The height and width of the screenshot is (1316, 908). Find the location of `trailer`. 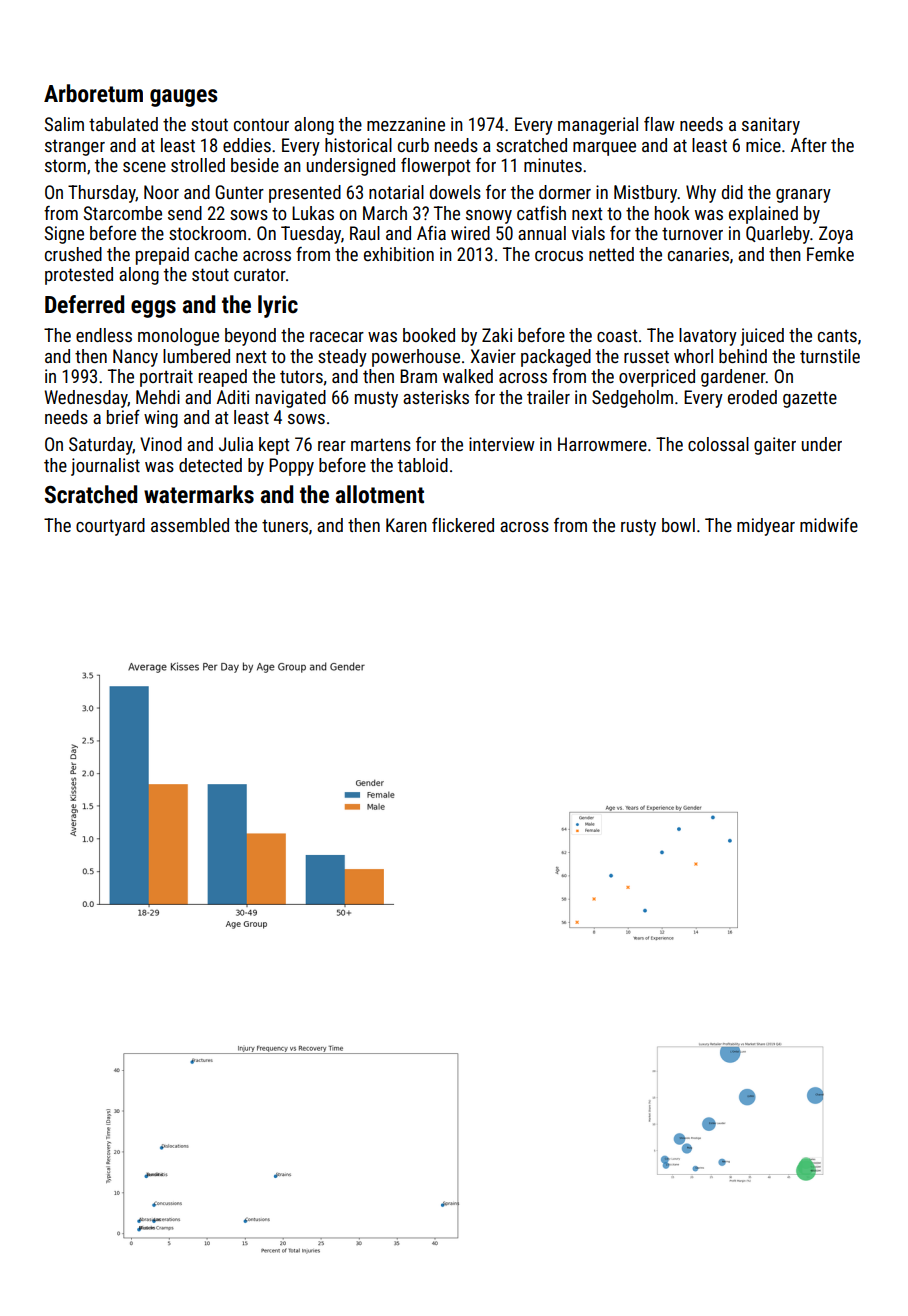

trailer is located at coordinates (548, 397).
